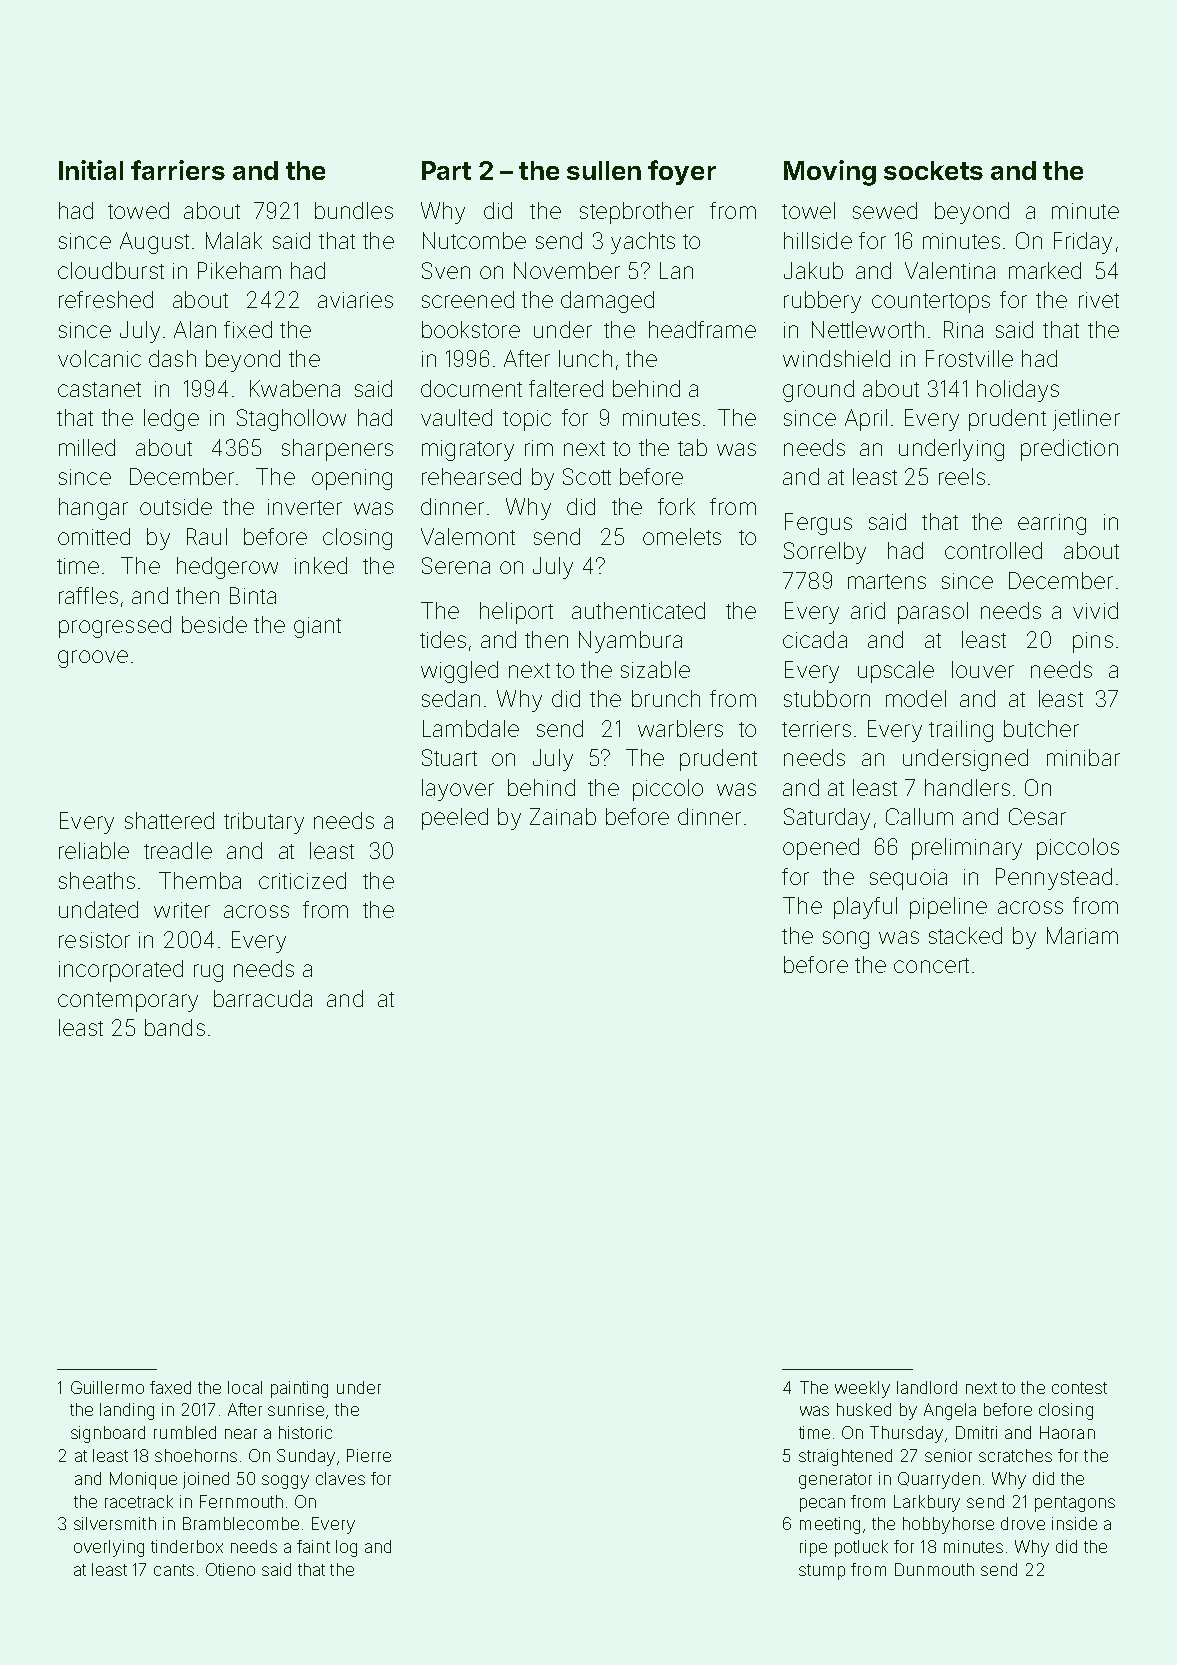  Describe the element at coordinates (965, 935) in the document. I see `stacked` at that location.
